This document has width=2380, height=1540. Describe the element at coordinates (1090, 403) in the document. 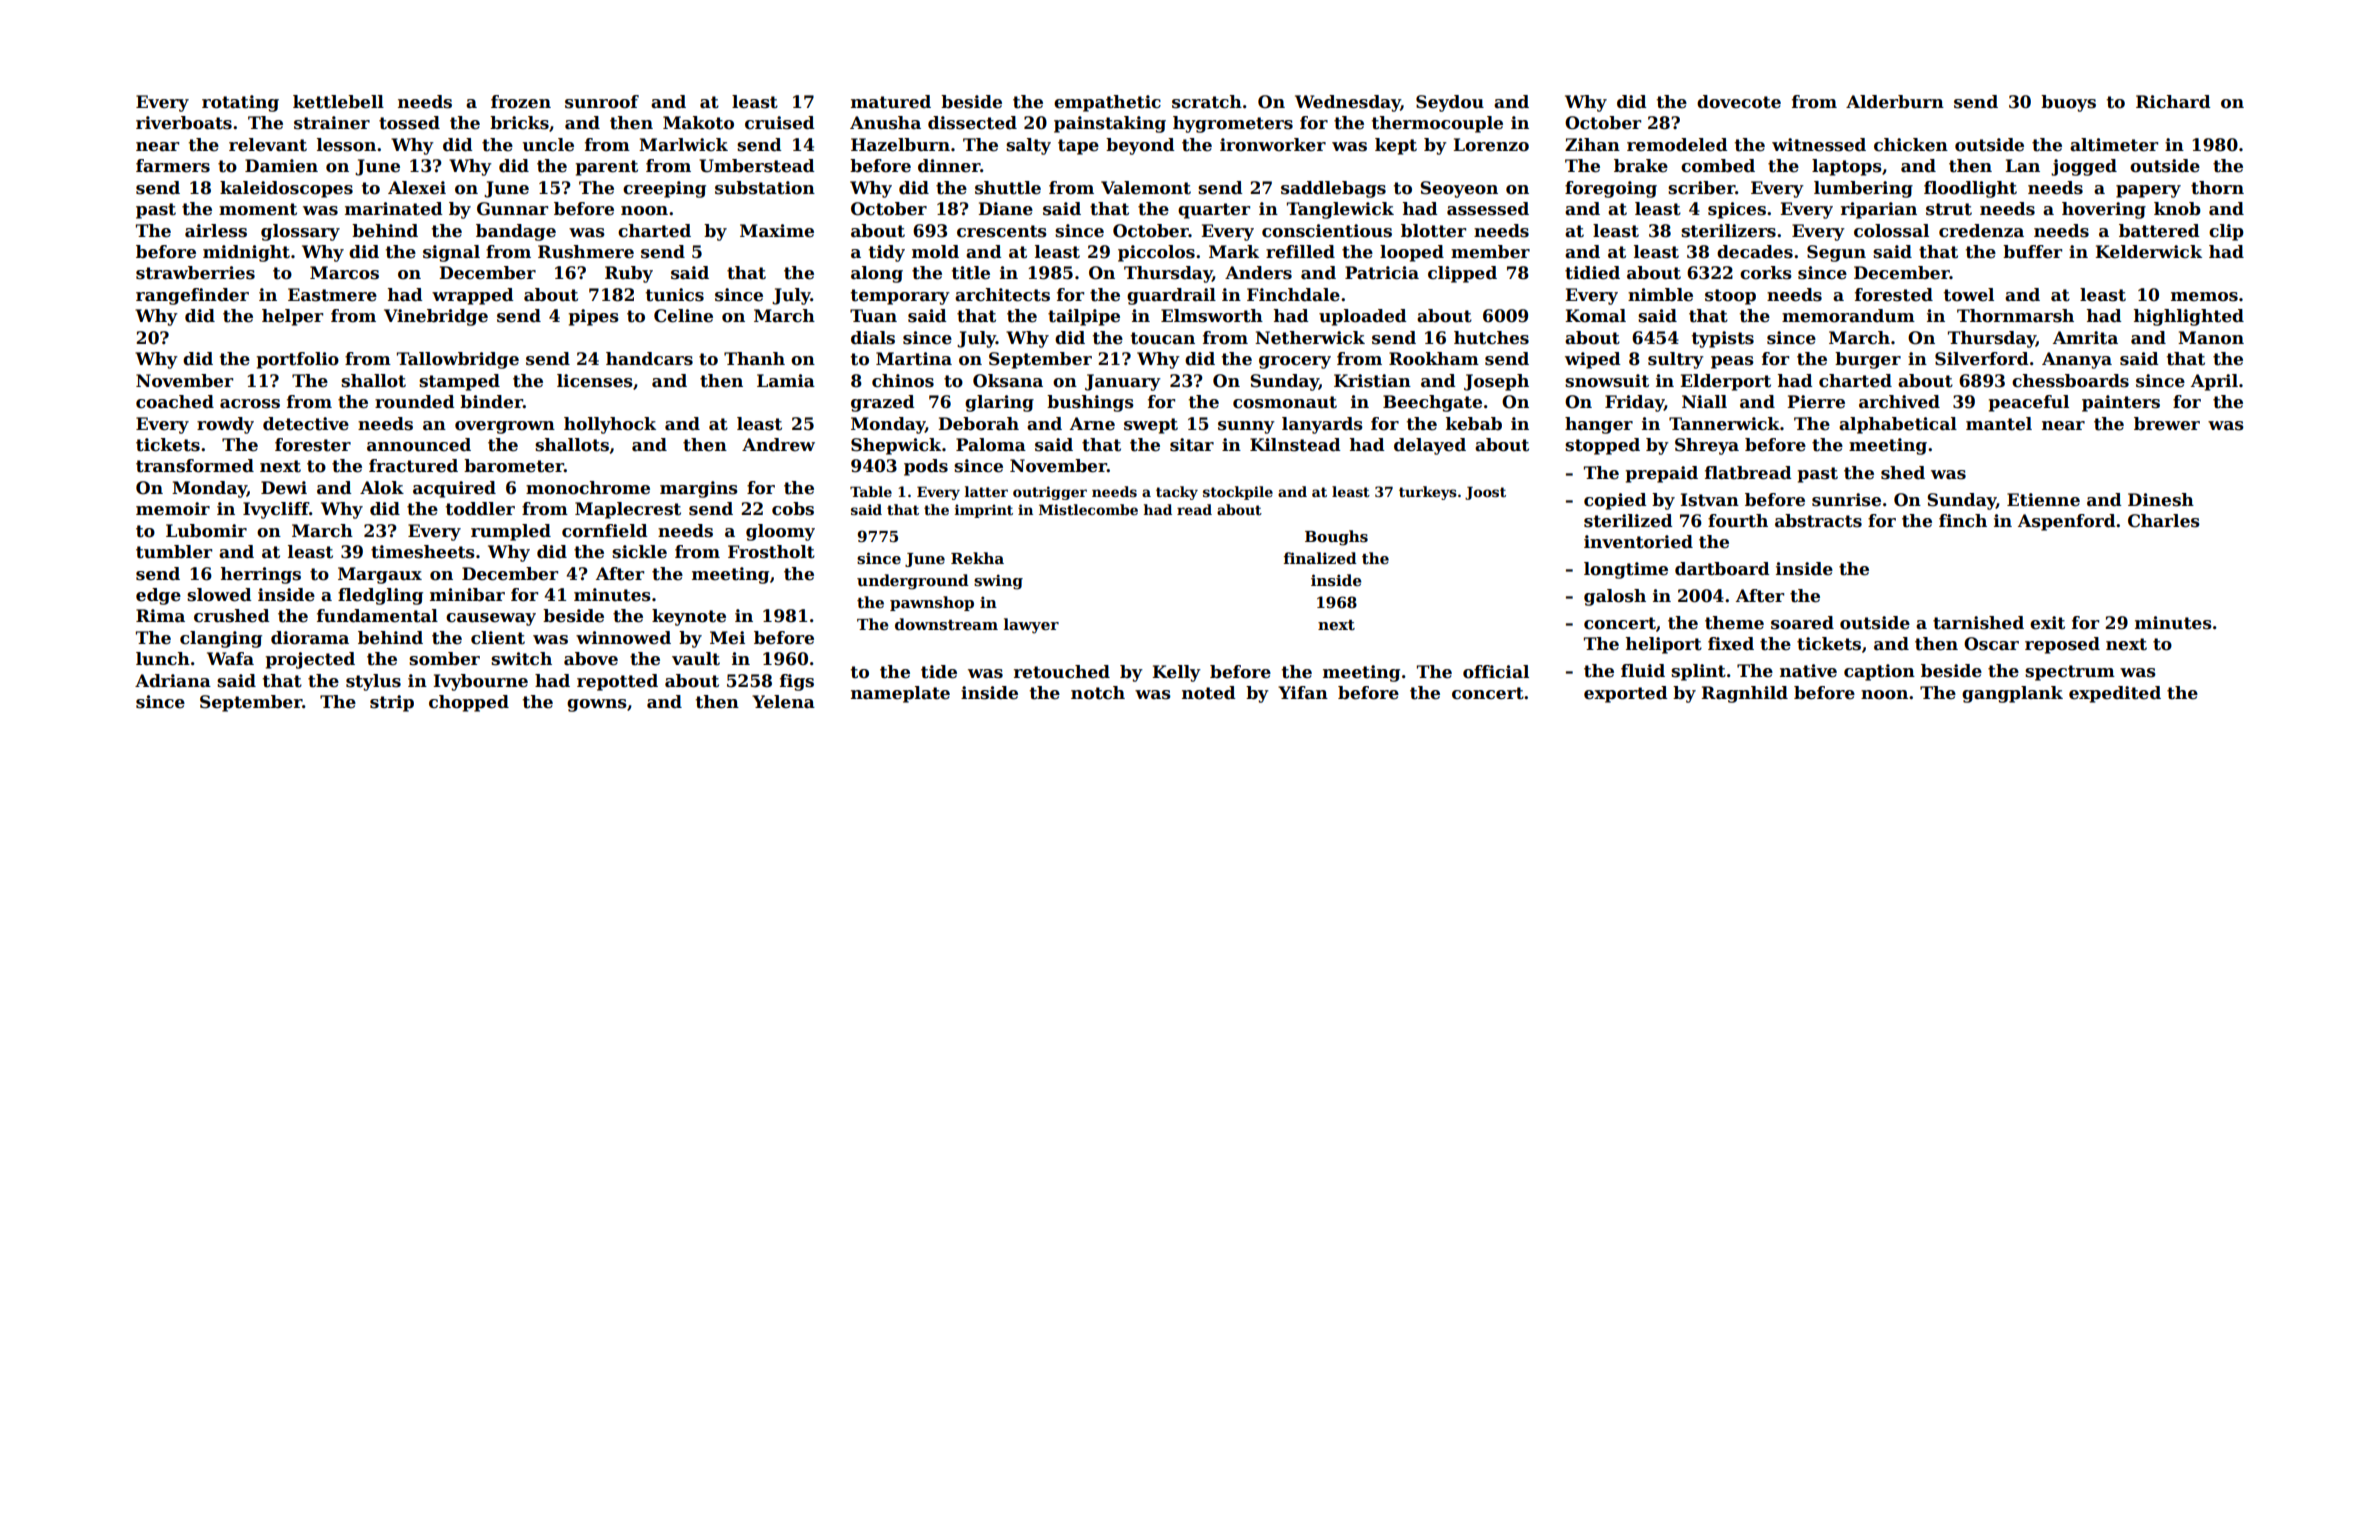

I see `bushings` at that location.
